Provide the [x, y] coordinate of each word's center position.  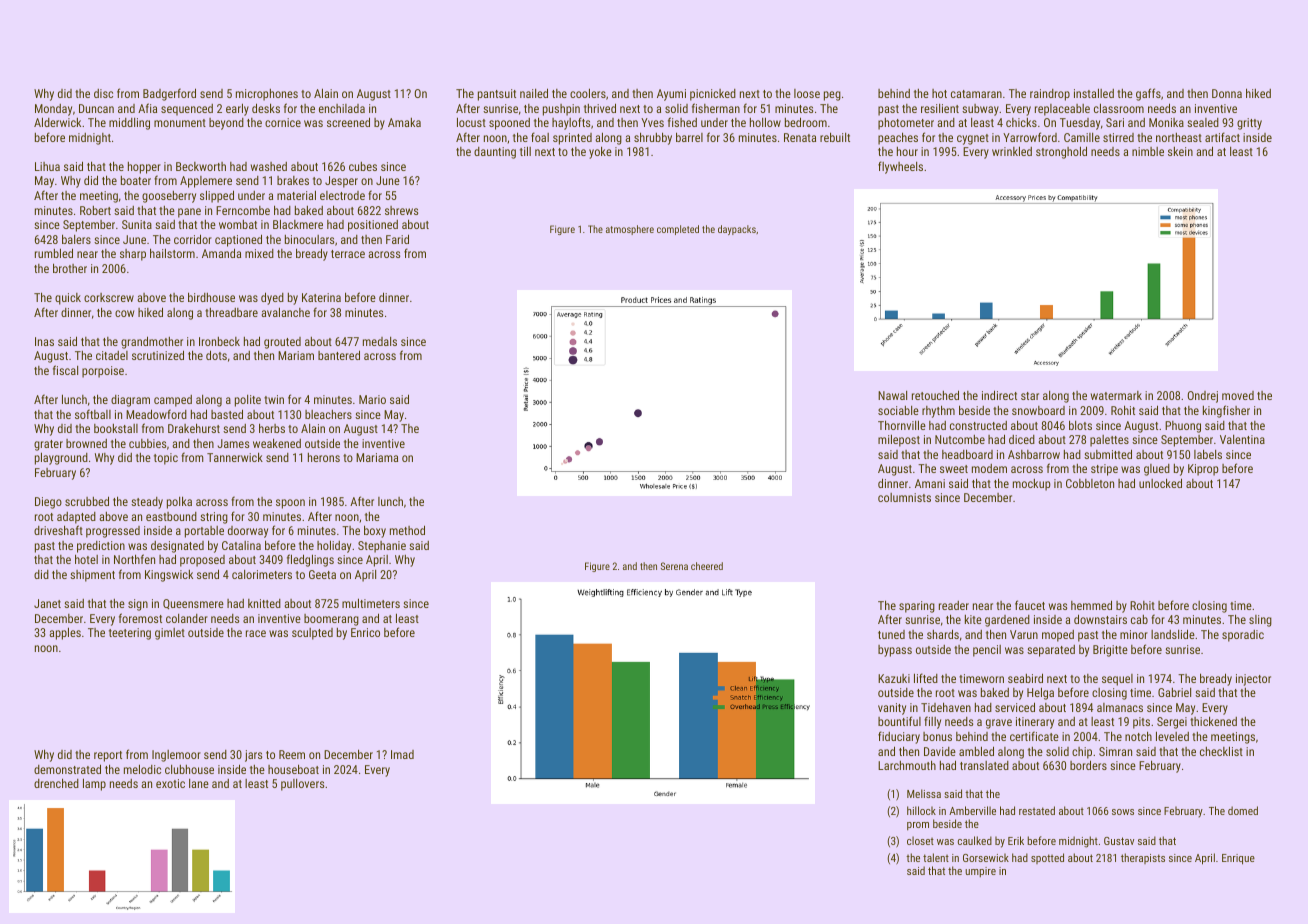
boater [136, 180]
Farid [397, 239]
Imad [402, 754]
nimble [1148, 151]
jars [253, 756]
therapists [1143, 858]
